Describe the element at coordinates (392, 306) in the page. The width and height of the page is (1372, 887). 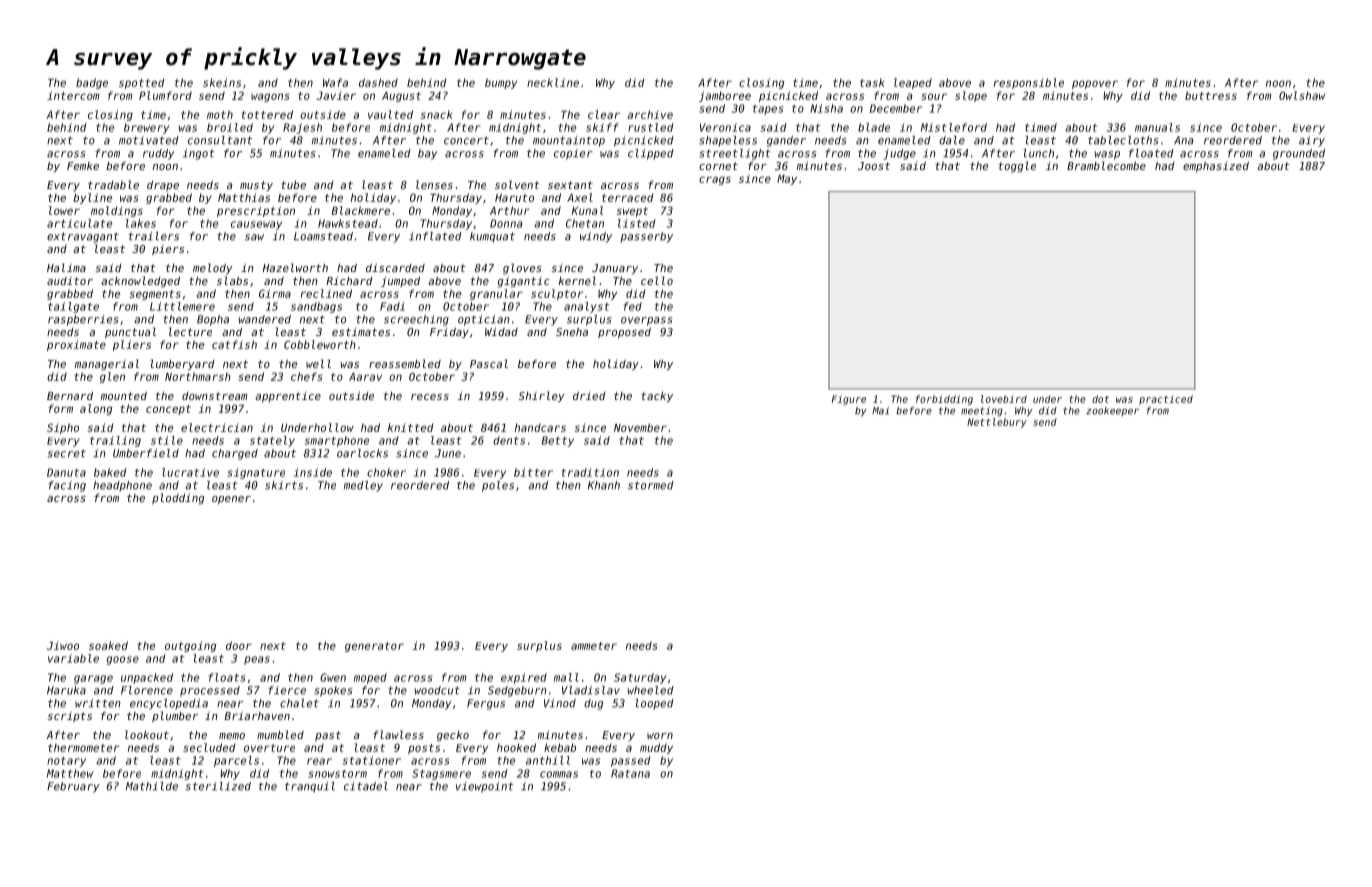
I see `Fadi` at that location.
